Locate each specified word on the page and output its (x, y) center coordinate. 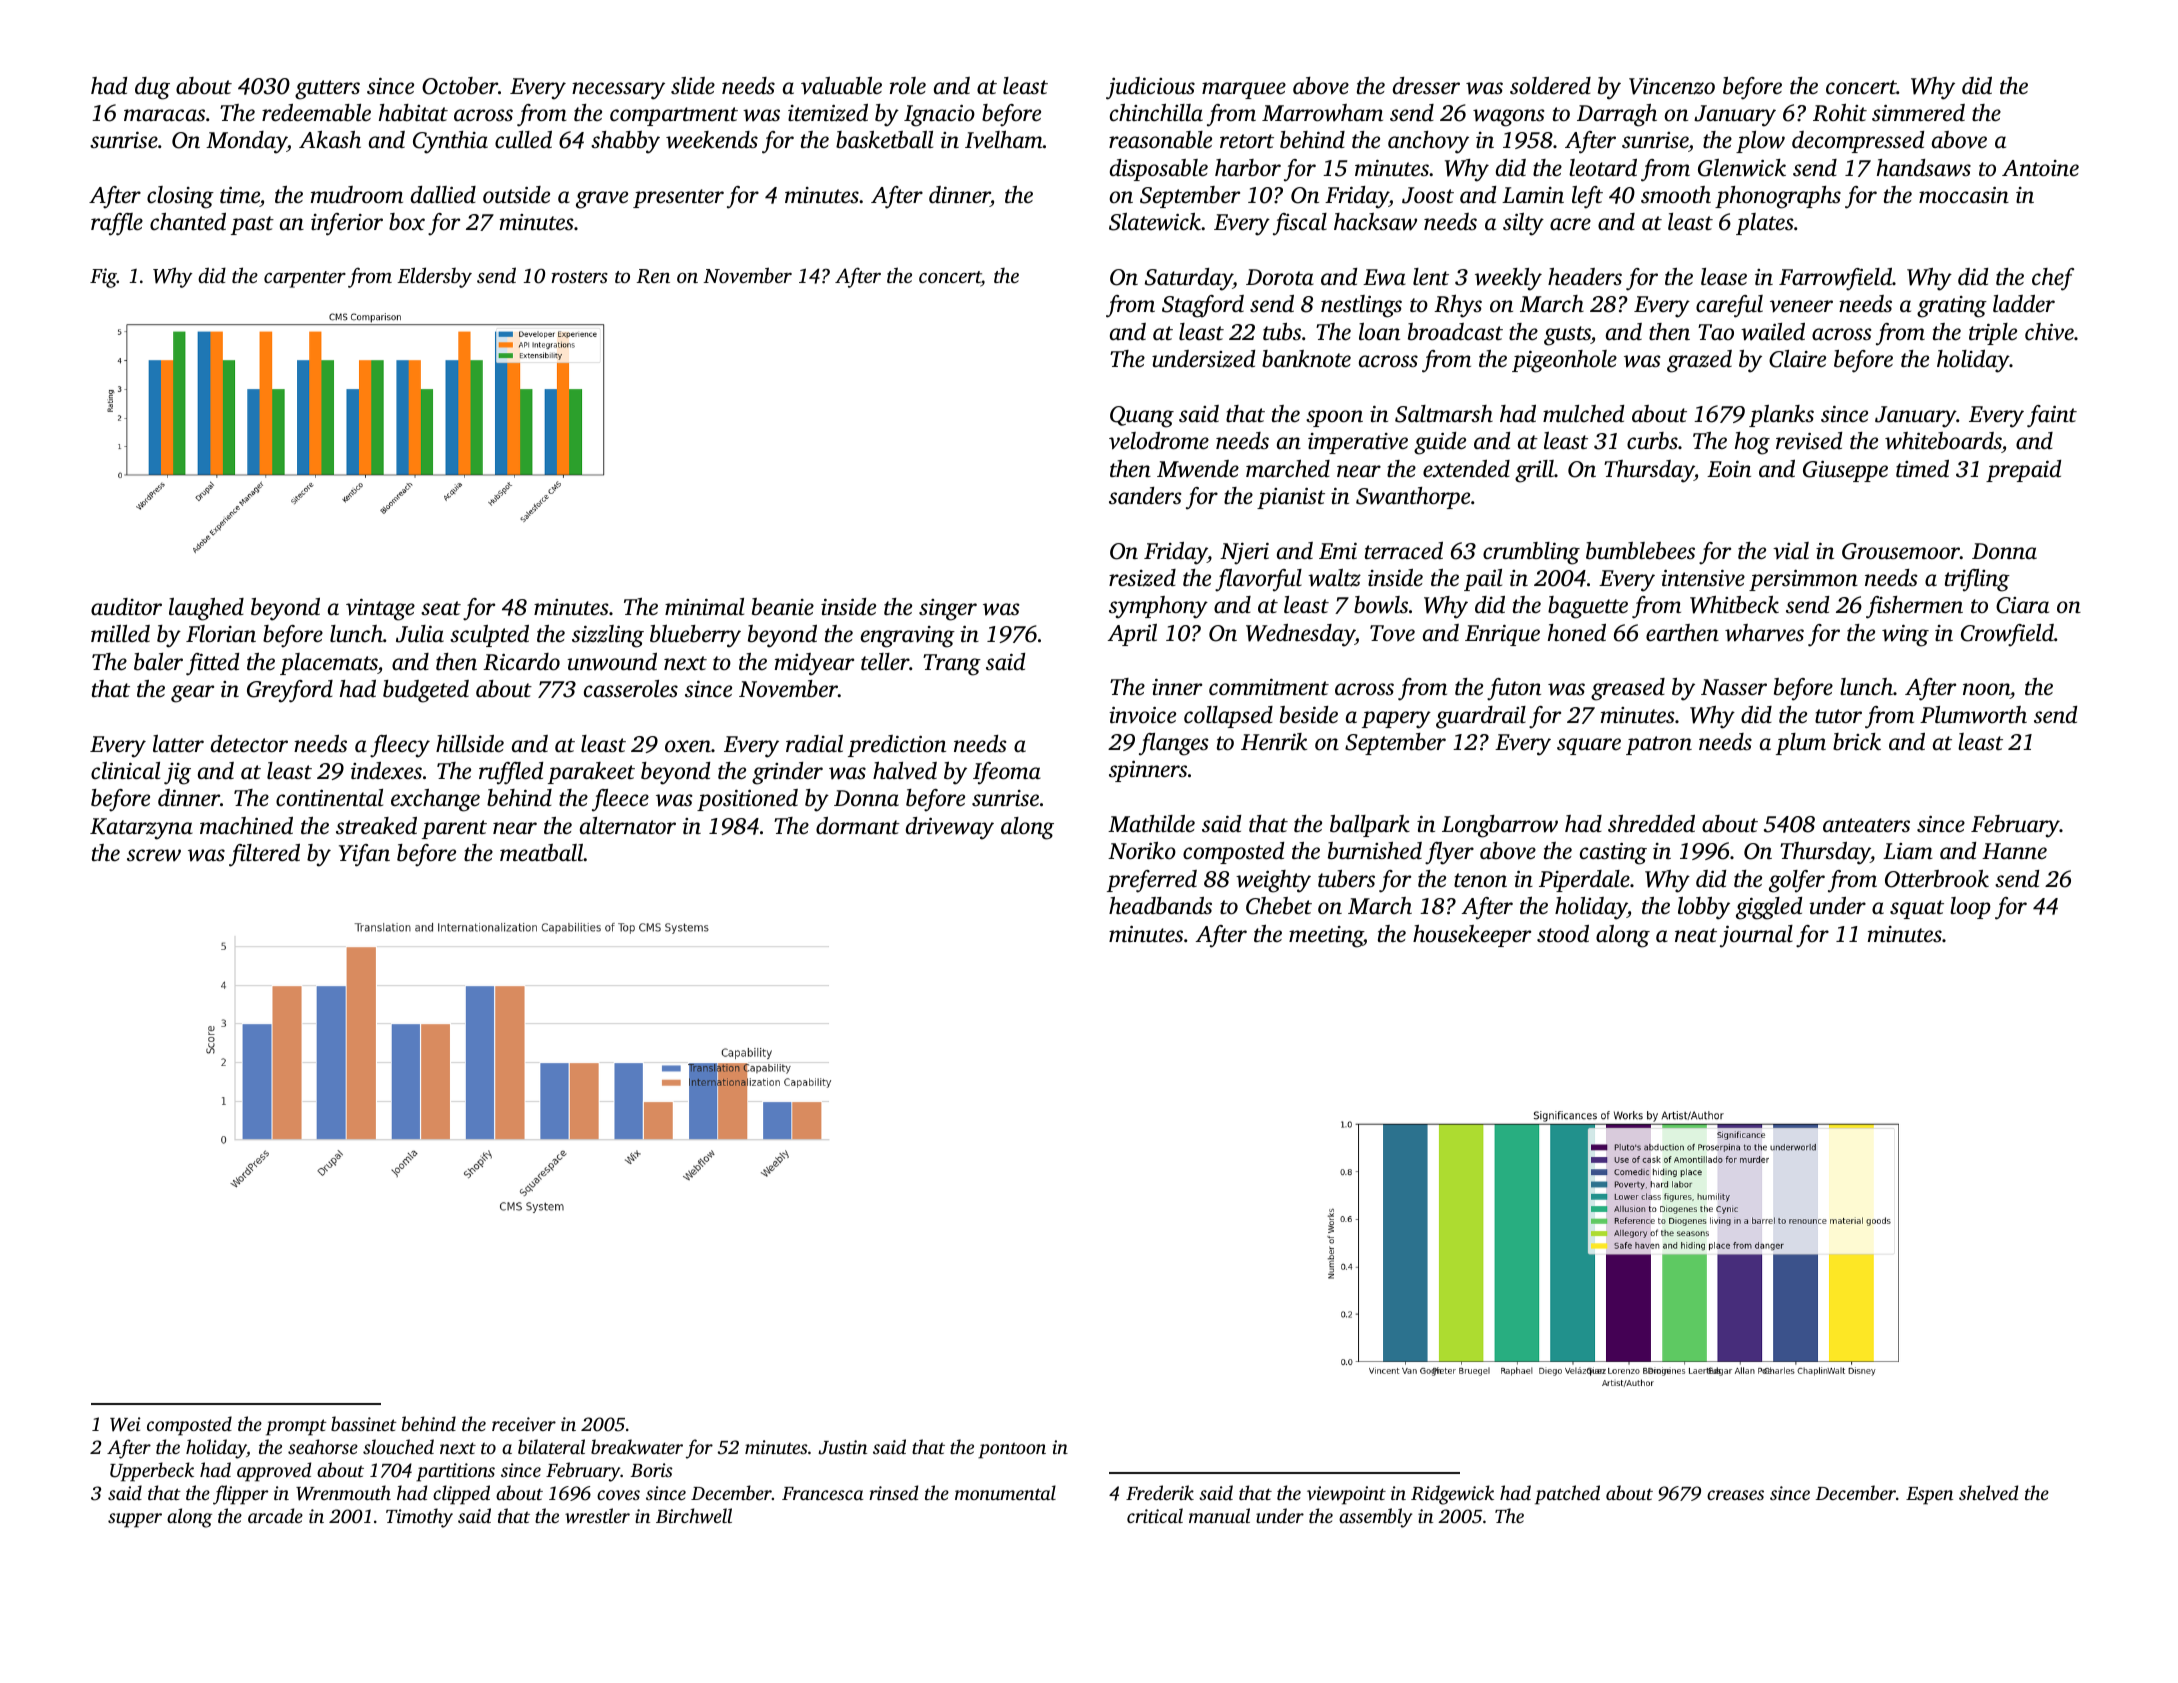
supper (135, 1520)
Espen (1929, 1496)
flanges (1173, 744)
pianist (1291, 498)
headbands (1160, 906)
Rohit (1840, 113)
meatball (541, 853)
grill (1534, 471)
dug (152, 88)
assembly (1375, 1518)
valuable (841, 86)
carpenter (305, 279)
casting (1613, 854)
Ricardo (521, 662)
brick (1857, 741)
